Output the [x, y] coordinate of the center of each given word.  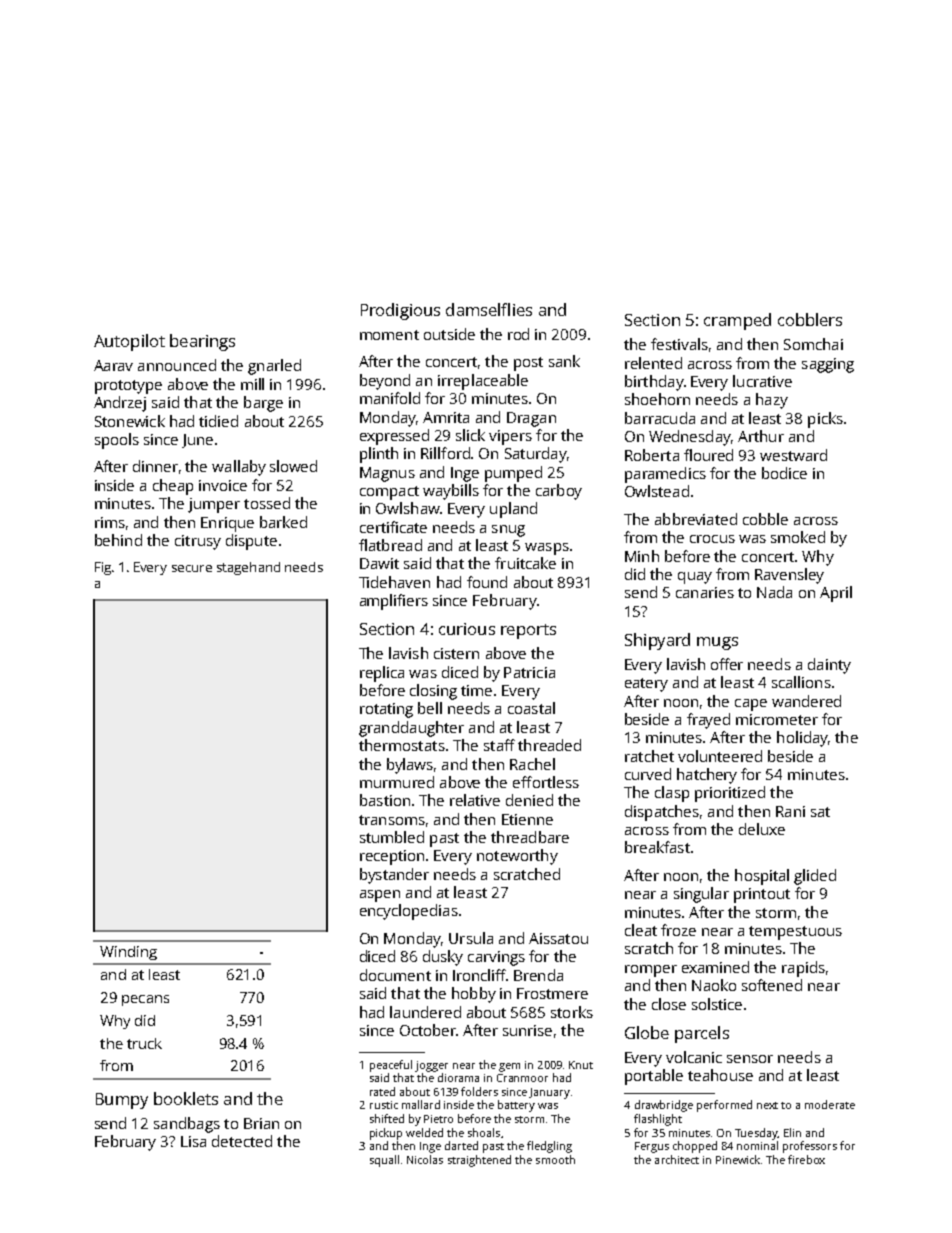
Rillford [445, 453]
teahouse [720, 1075]
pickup [386, 1134]
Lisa [193, 1141]
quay [695, 578]
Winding [128, 953]
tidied [218, 421]
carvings [496, 958]
